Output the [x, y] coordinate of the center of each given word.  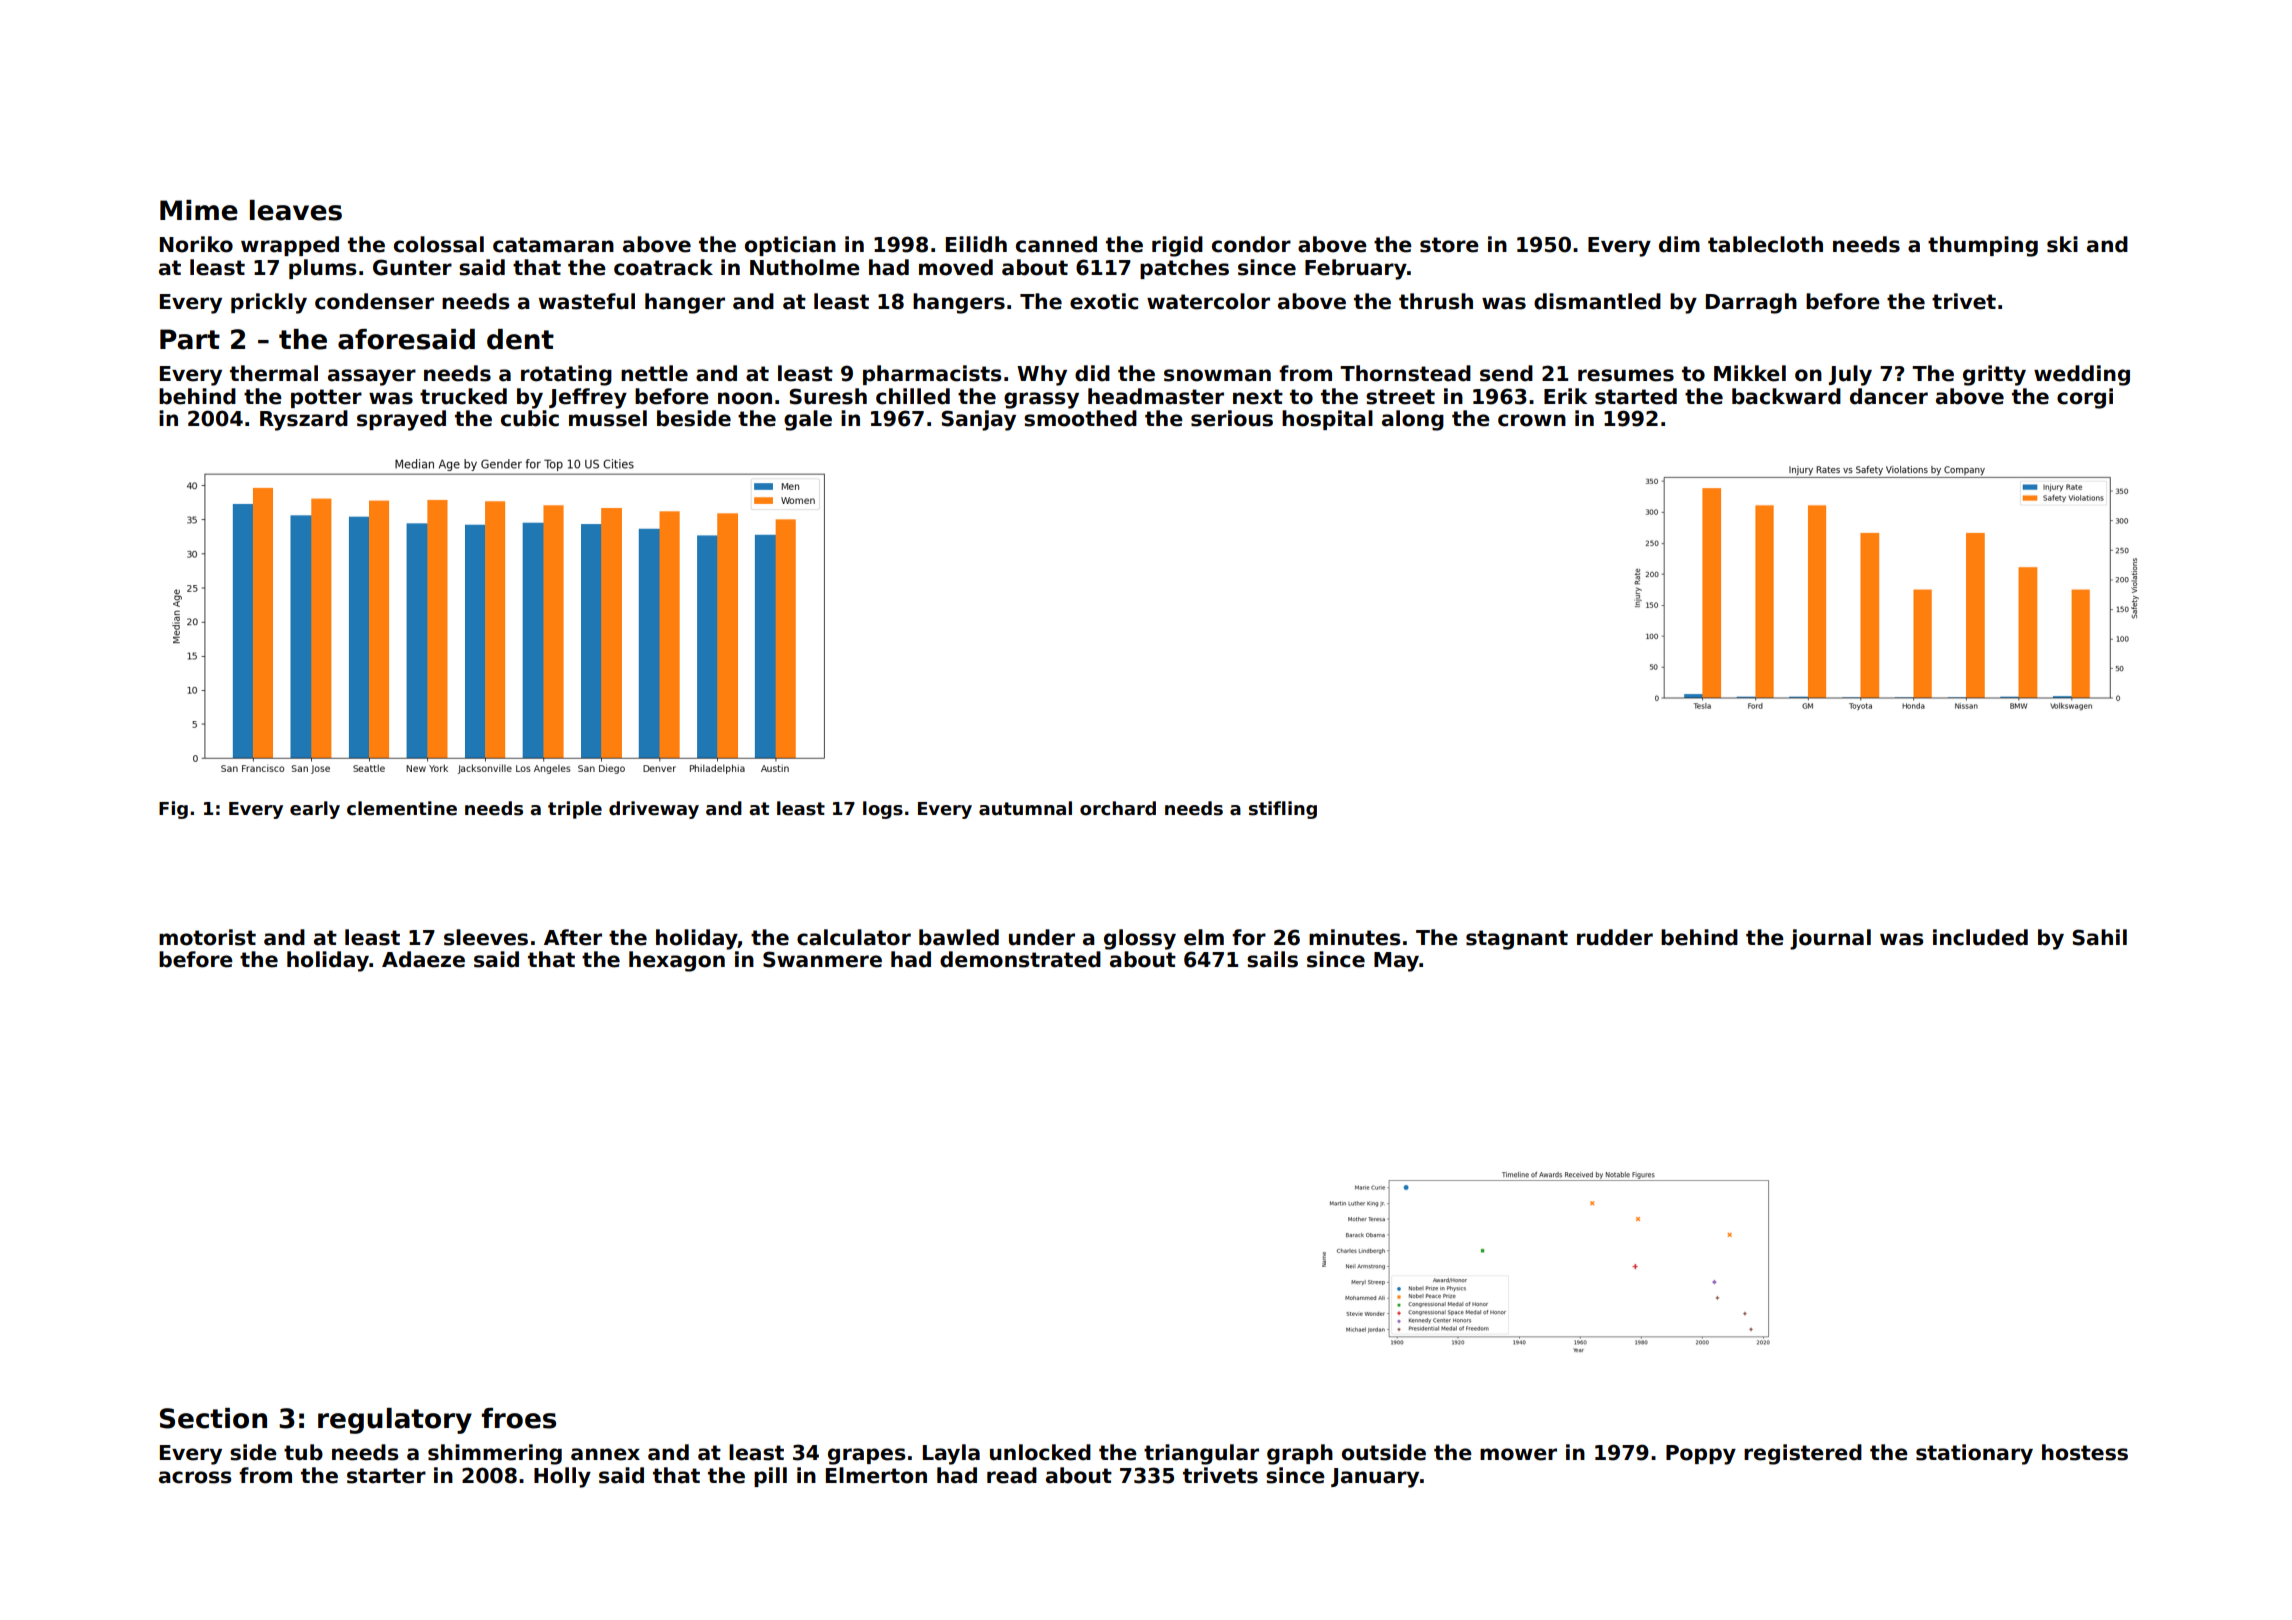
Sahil [2099, 937]
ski [2062, 244]
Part [190, 339]
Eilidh [976, 244]
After [573, 937]
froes [518, 1418]
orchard [1118, 808]
